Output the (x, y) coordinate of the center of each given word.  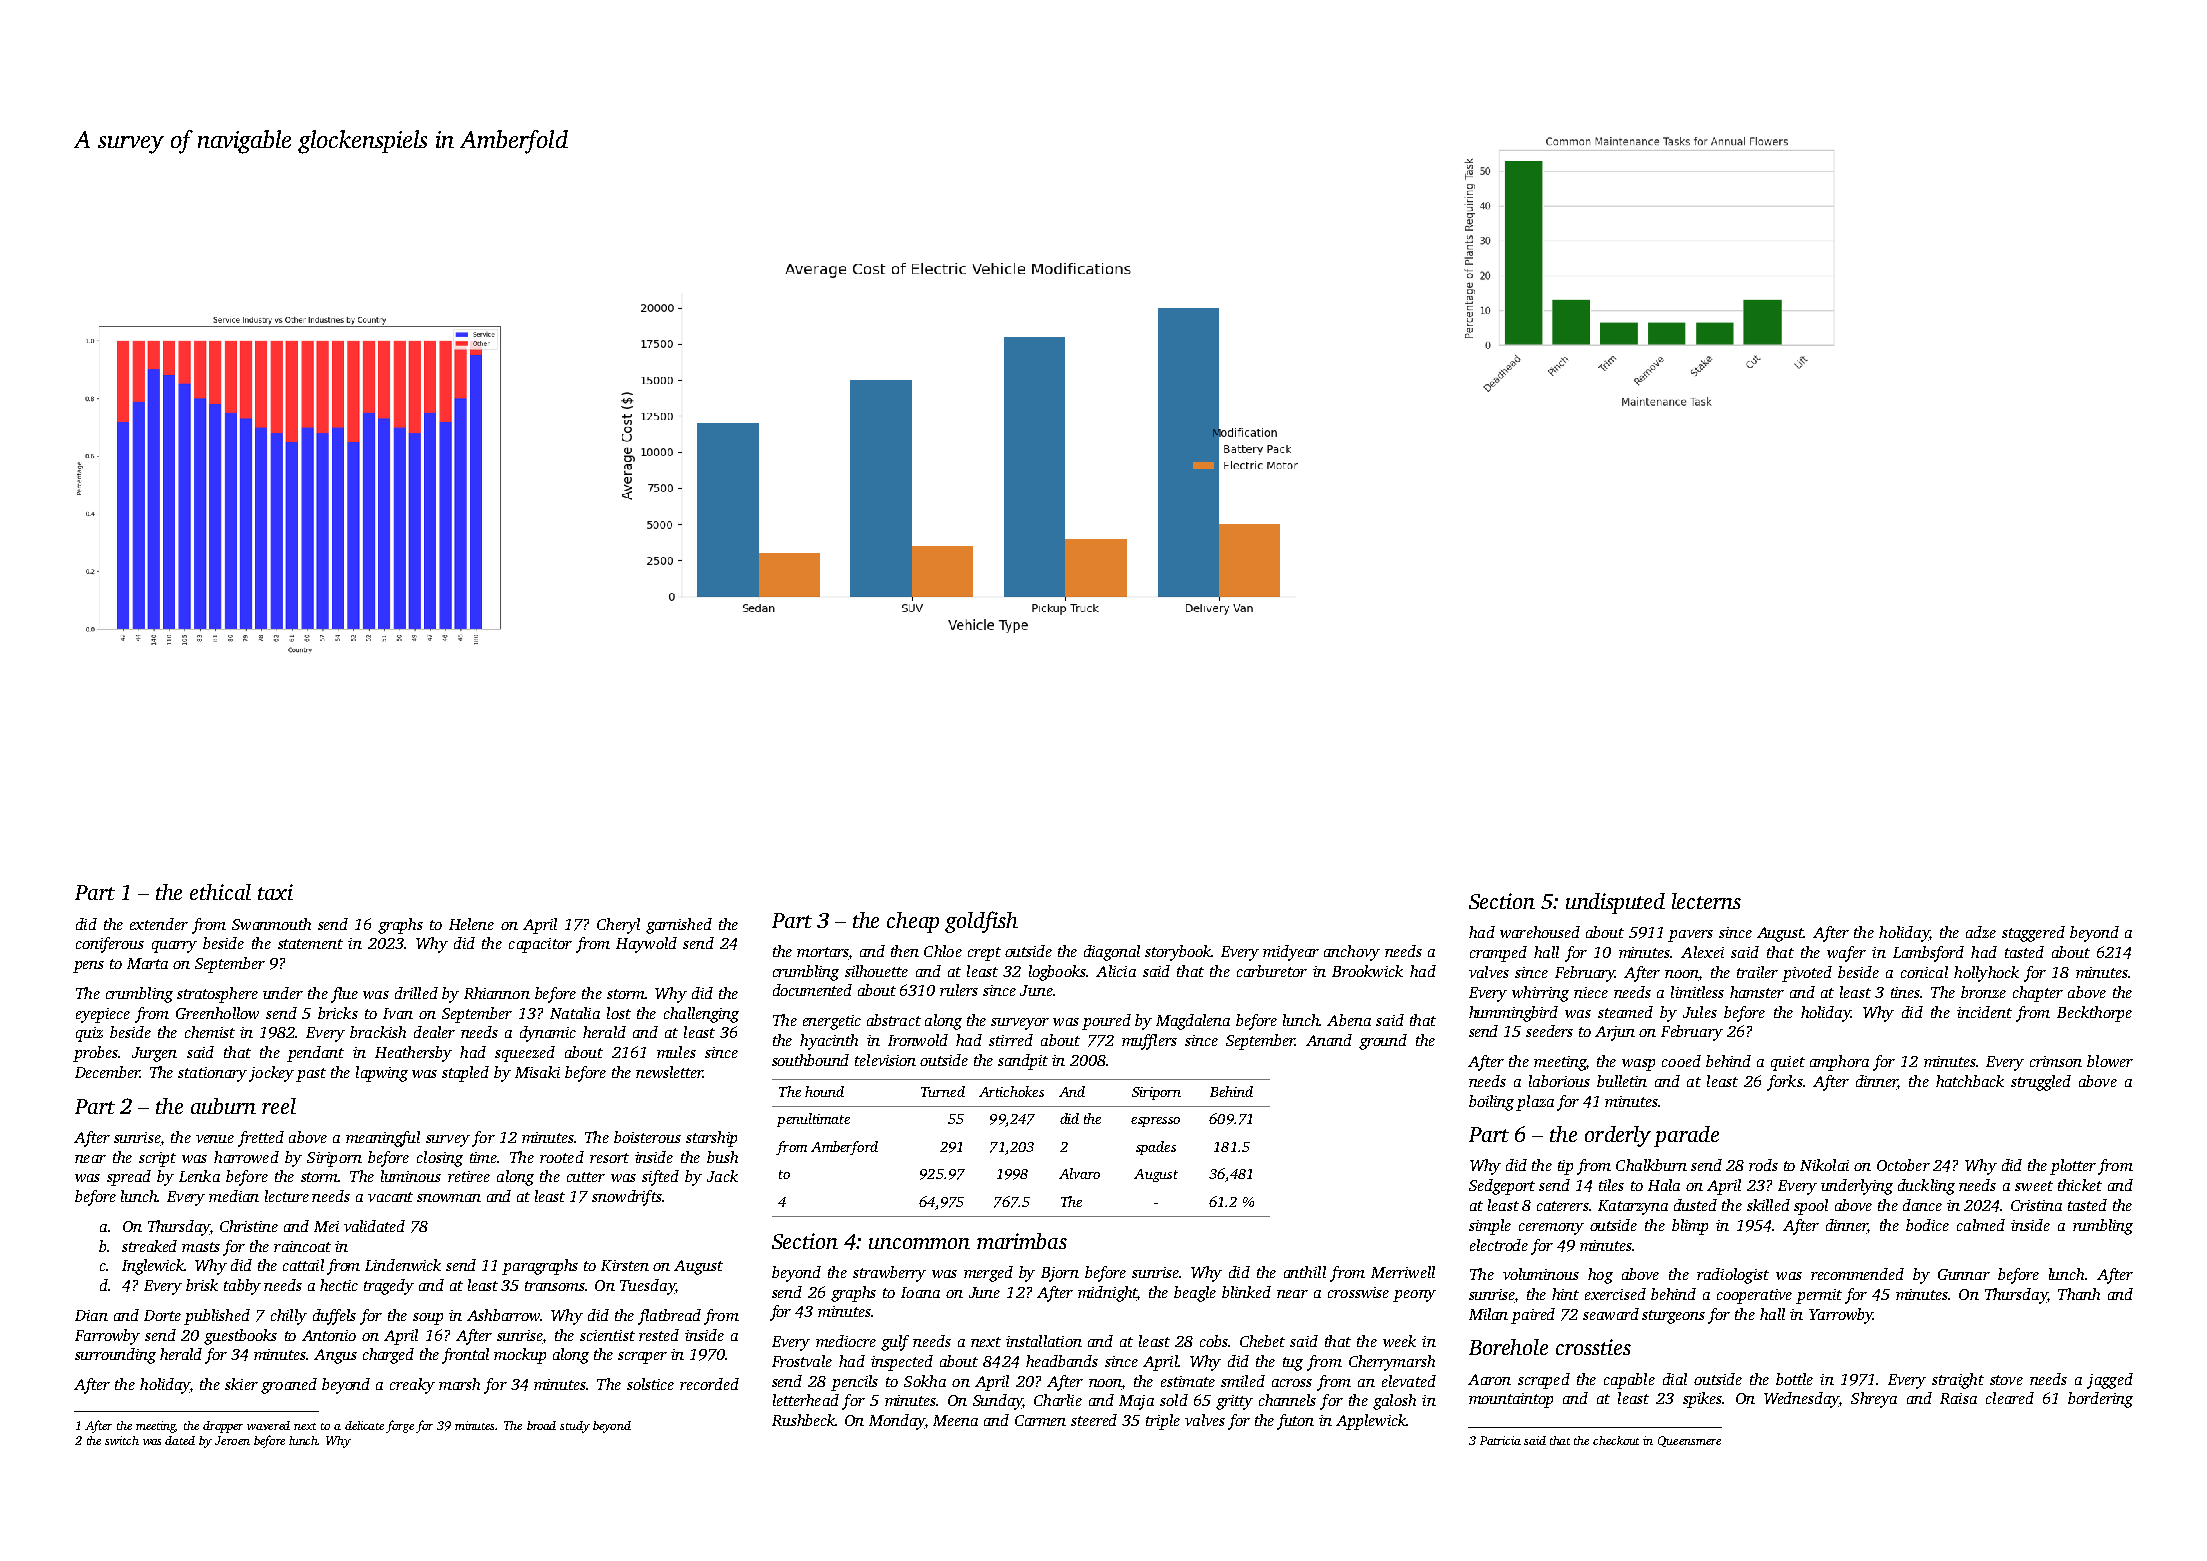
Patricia (1500, 1440)
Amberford (844, 1148)
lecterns (1706, 901)
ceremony (1551, 1229)
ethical (220, 892)
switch (122, 1440)
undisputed (1615, 903)
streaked (149, 1246)
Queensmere (1689, 1441)
